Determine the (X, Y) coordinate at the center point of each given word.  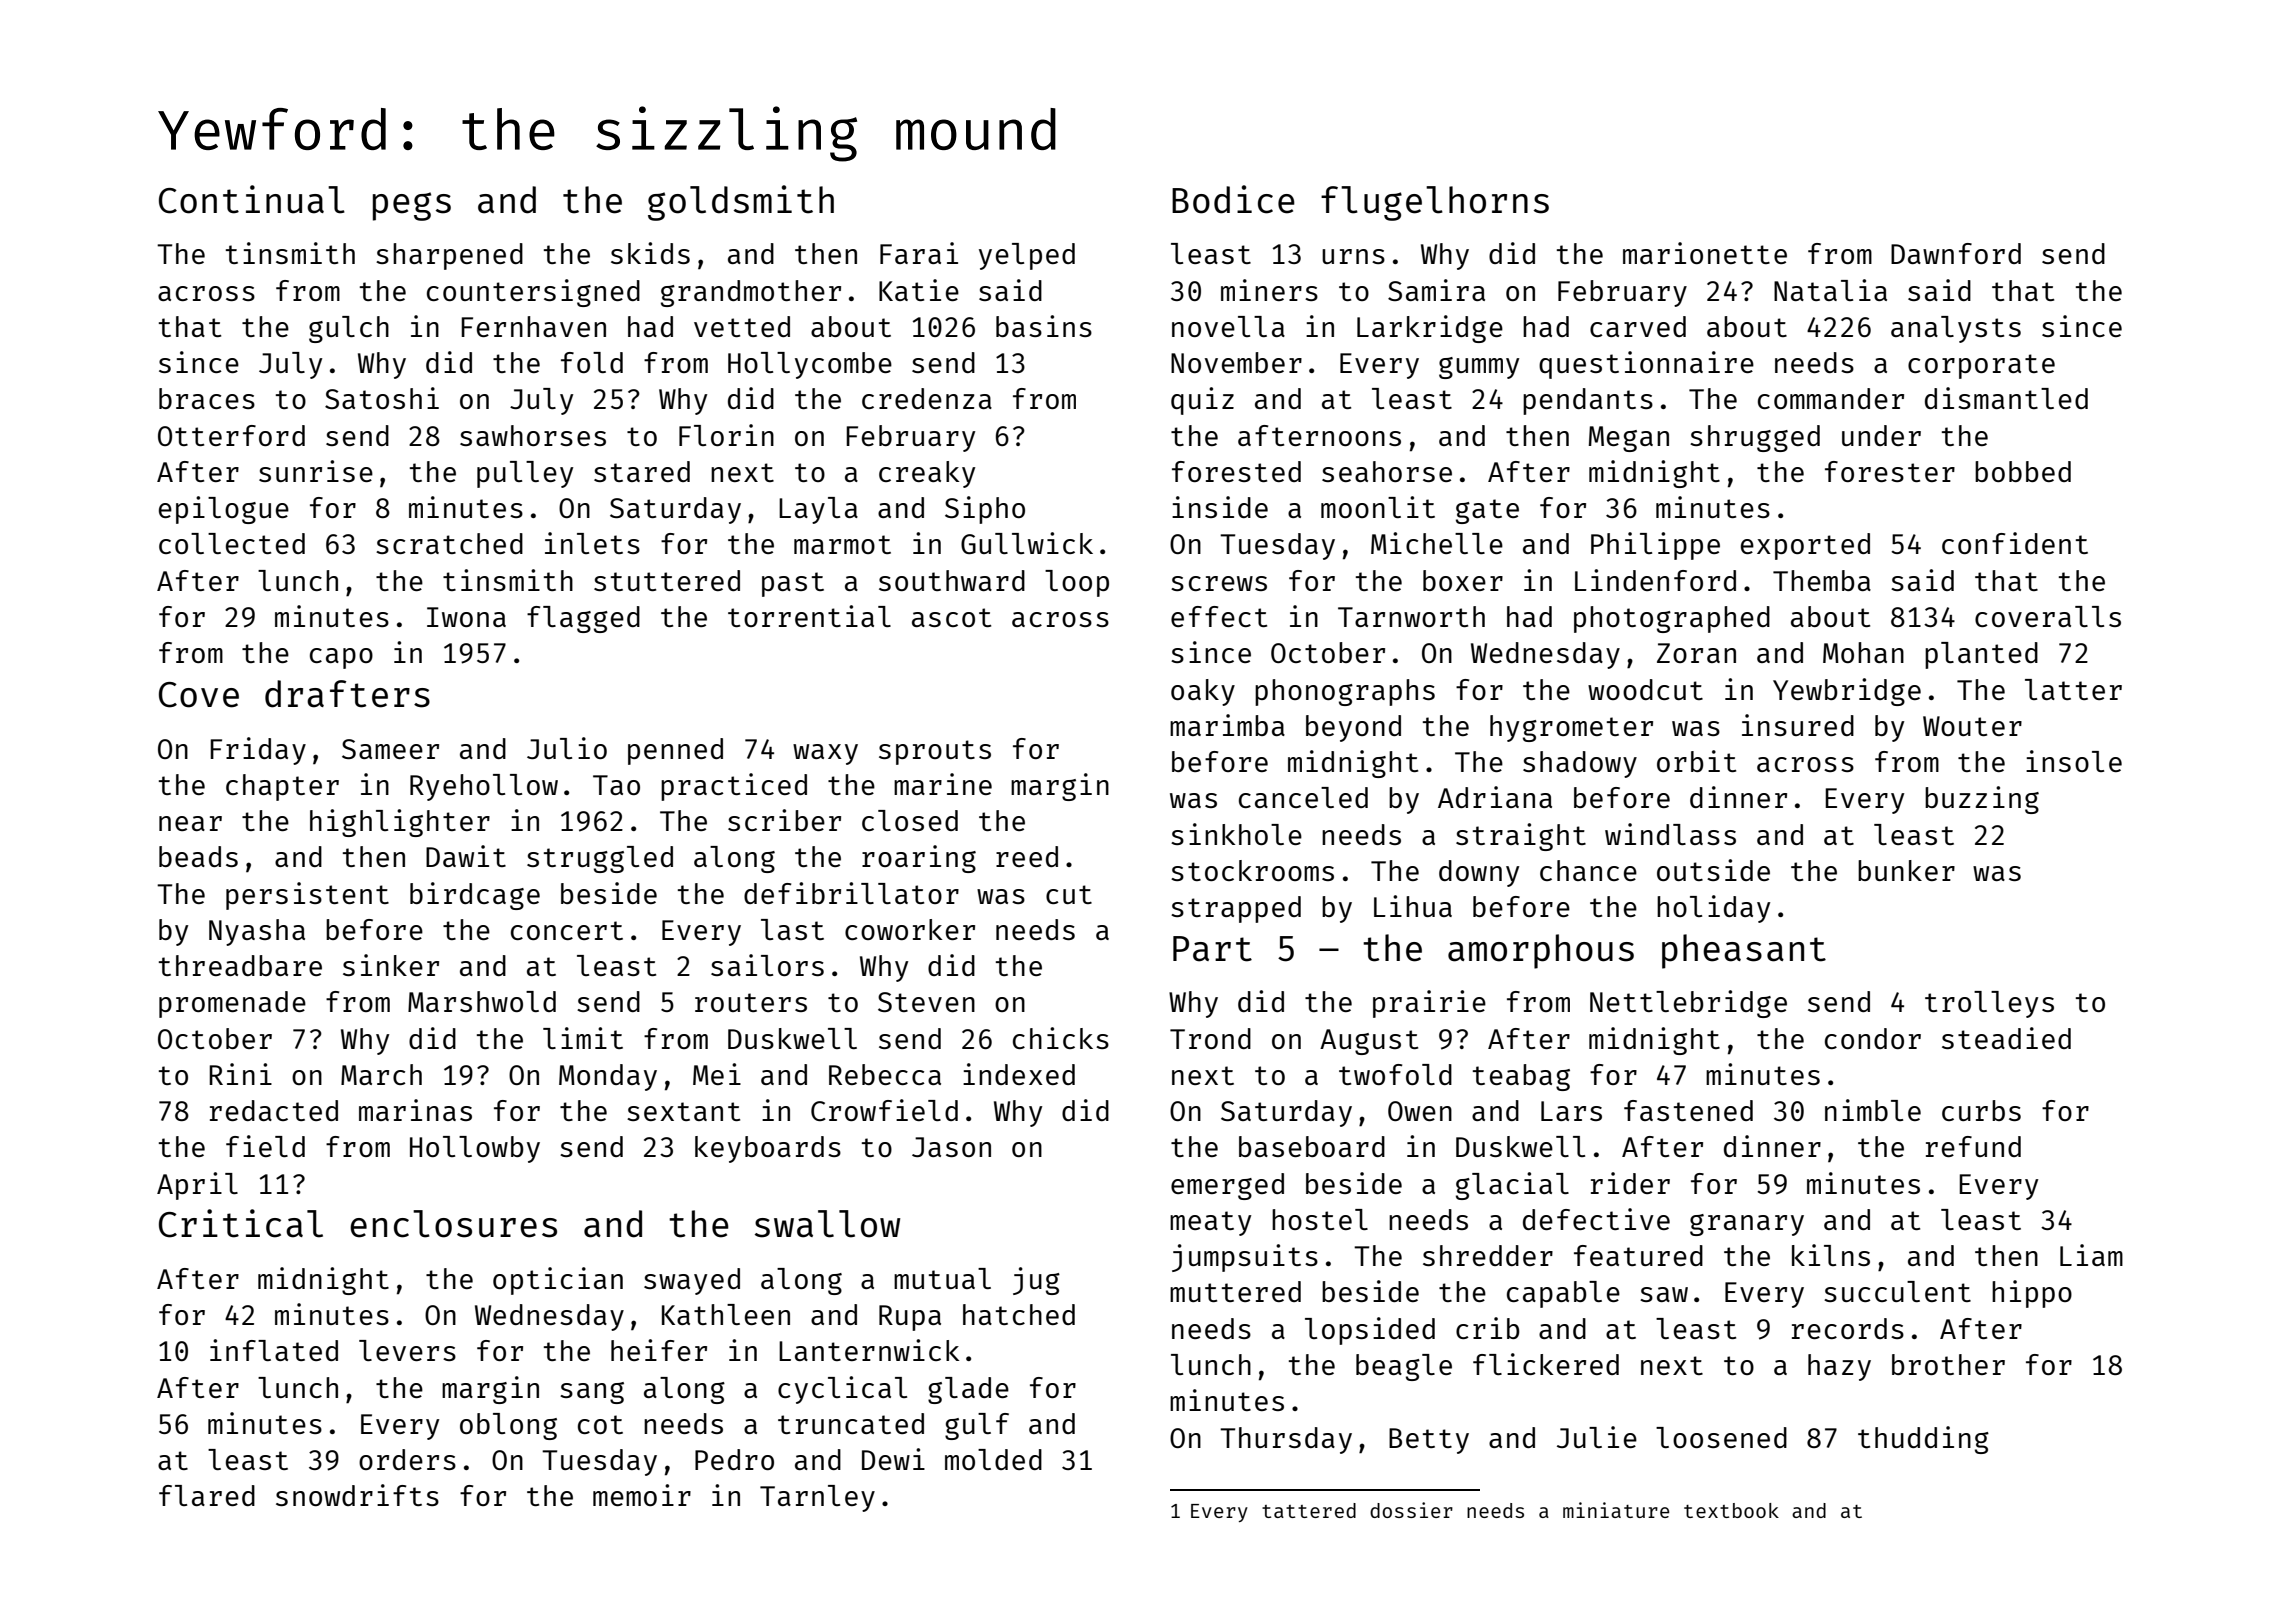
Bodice (1233, 199)
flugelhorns (1435, 203)
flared (207, 1495)
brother (1948, 1364)
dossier (1411, 1510)
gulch (349, 329)
